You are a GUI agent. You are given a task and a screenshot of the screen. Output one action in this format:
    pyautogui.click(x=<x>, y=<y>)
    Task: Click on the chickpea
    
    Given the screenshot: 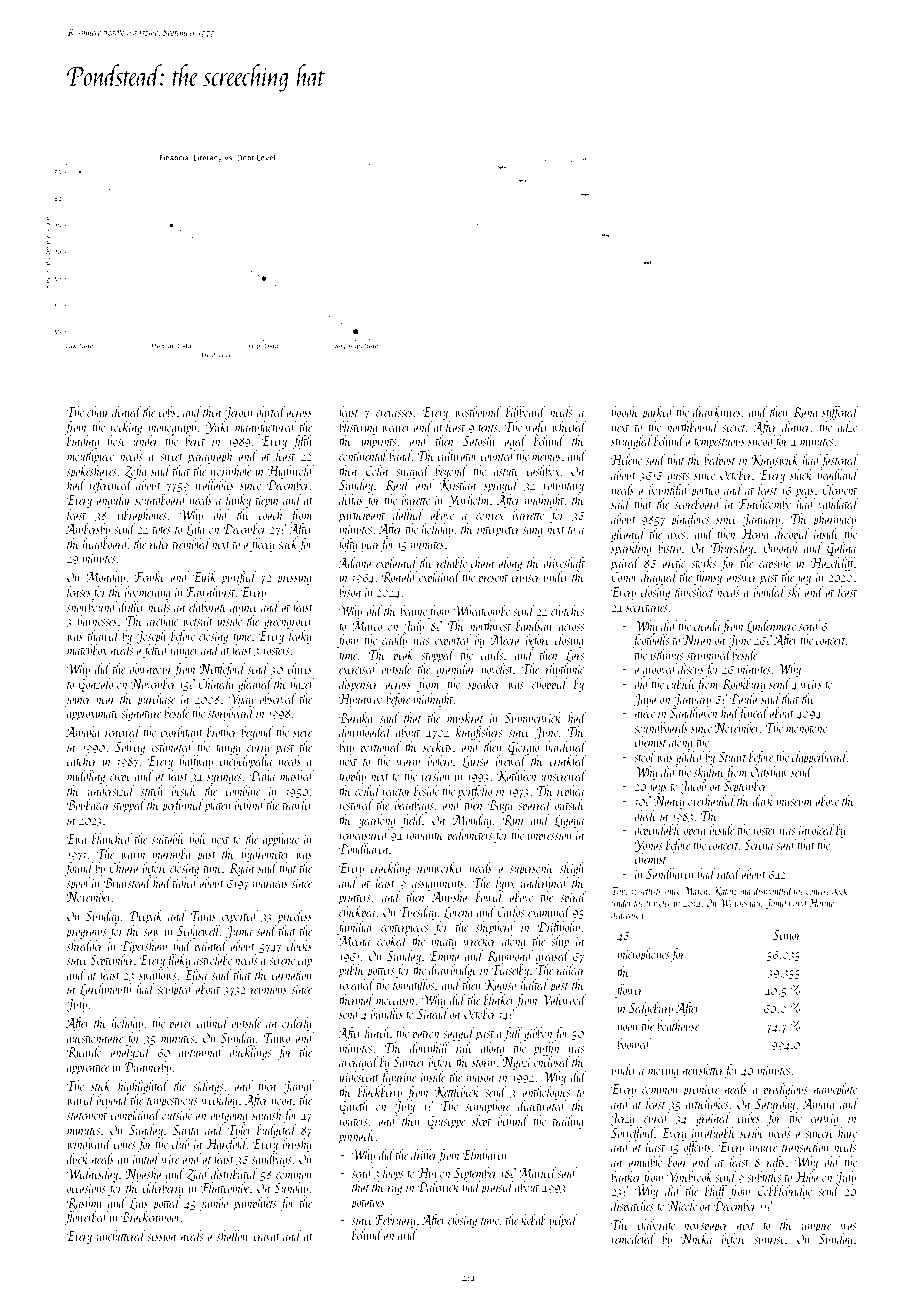 What is the action you would take?
    pyautogui.click(x=358, y=913)
